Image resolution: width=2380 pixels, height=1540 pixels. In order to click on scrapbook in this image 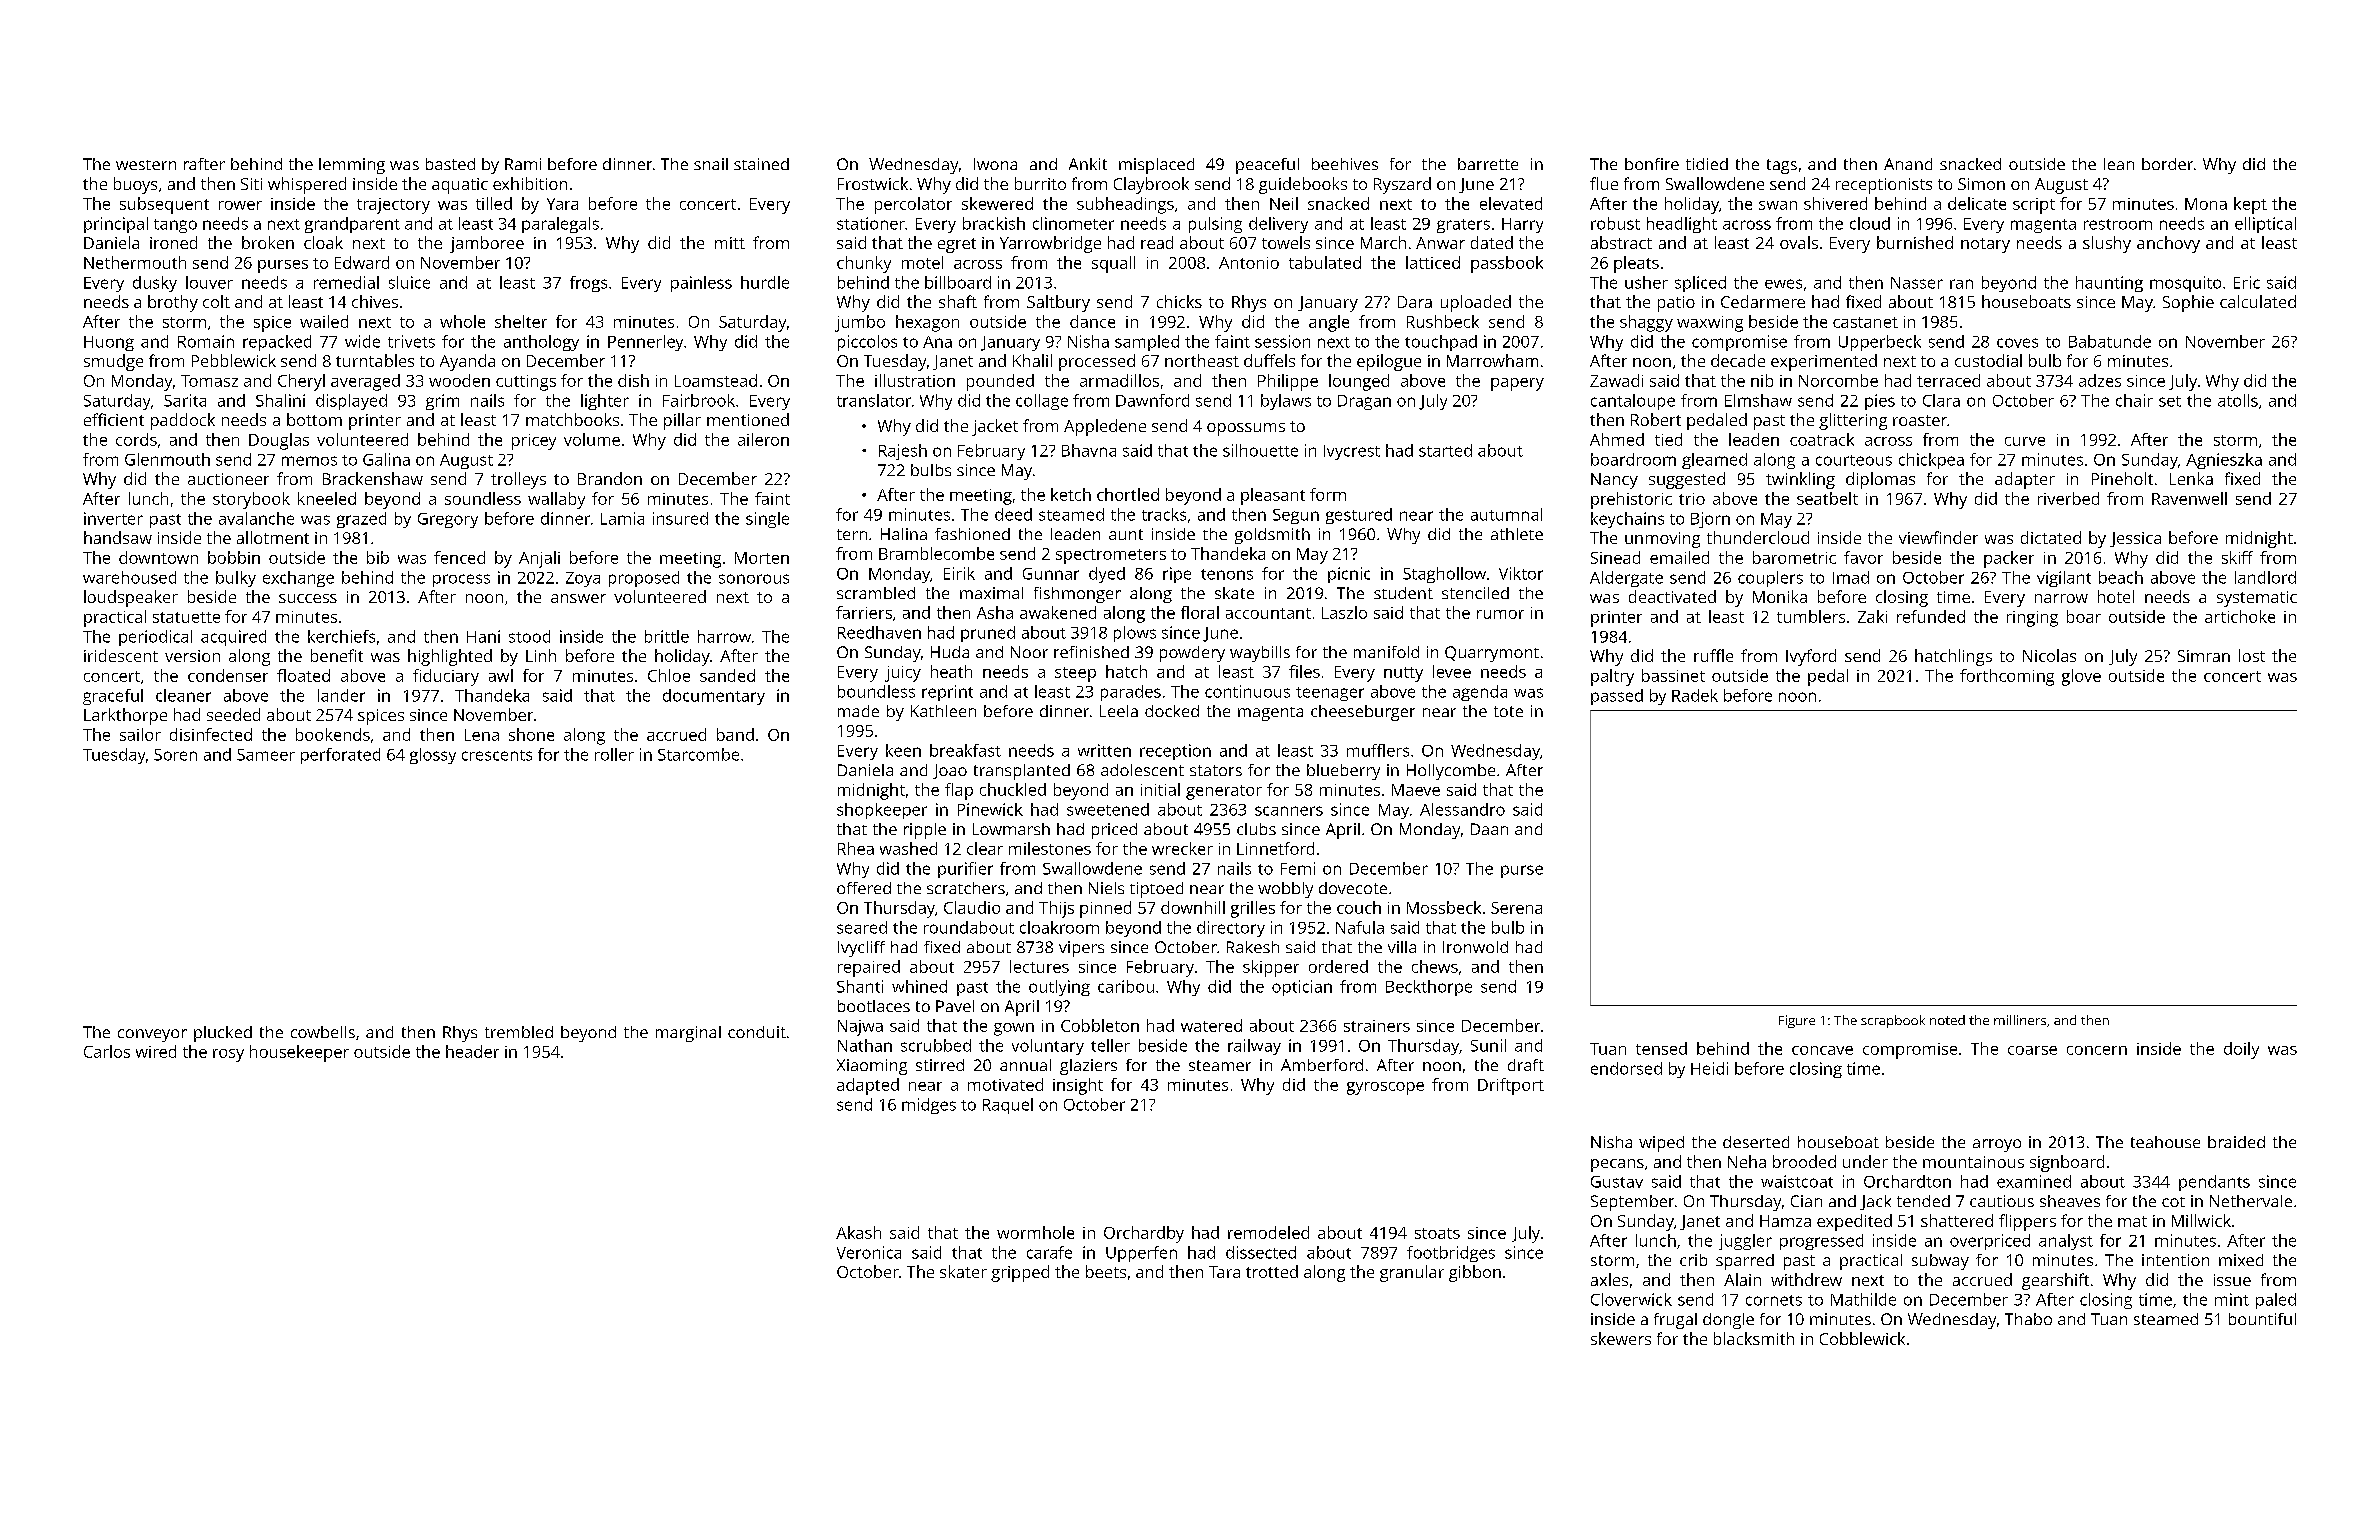, I will do `click(1893, 1021)`.
